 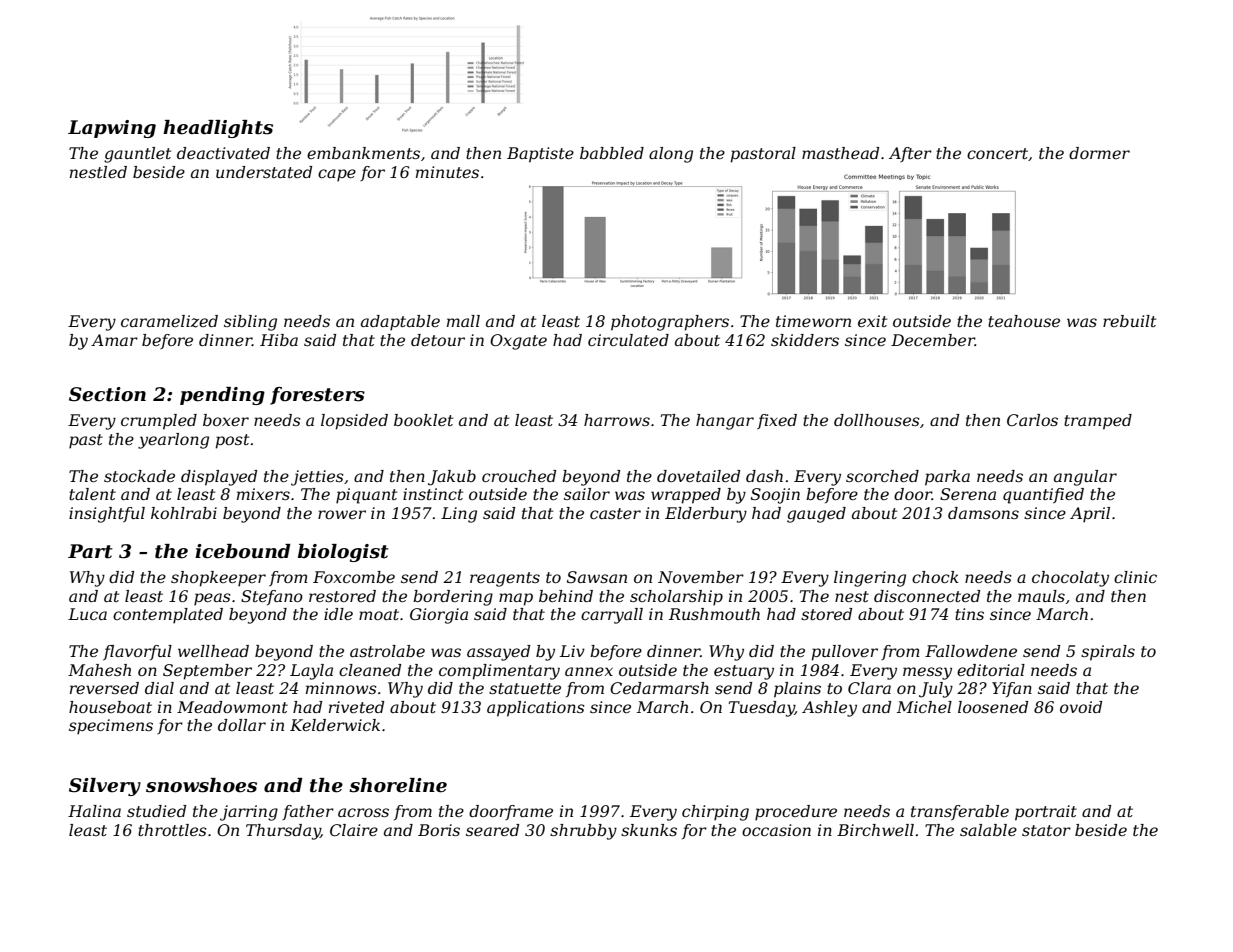 What do you see at coordinates (924, 707) in the image?
I see `Michel` at bounding box center [924, 707].
